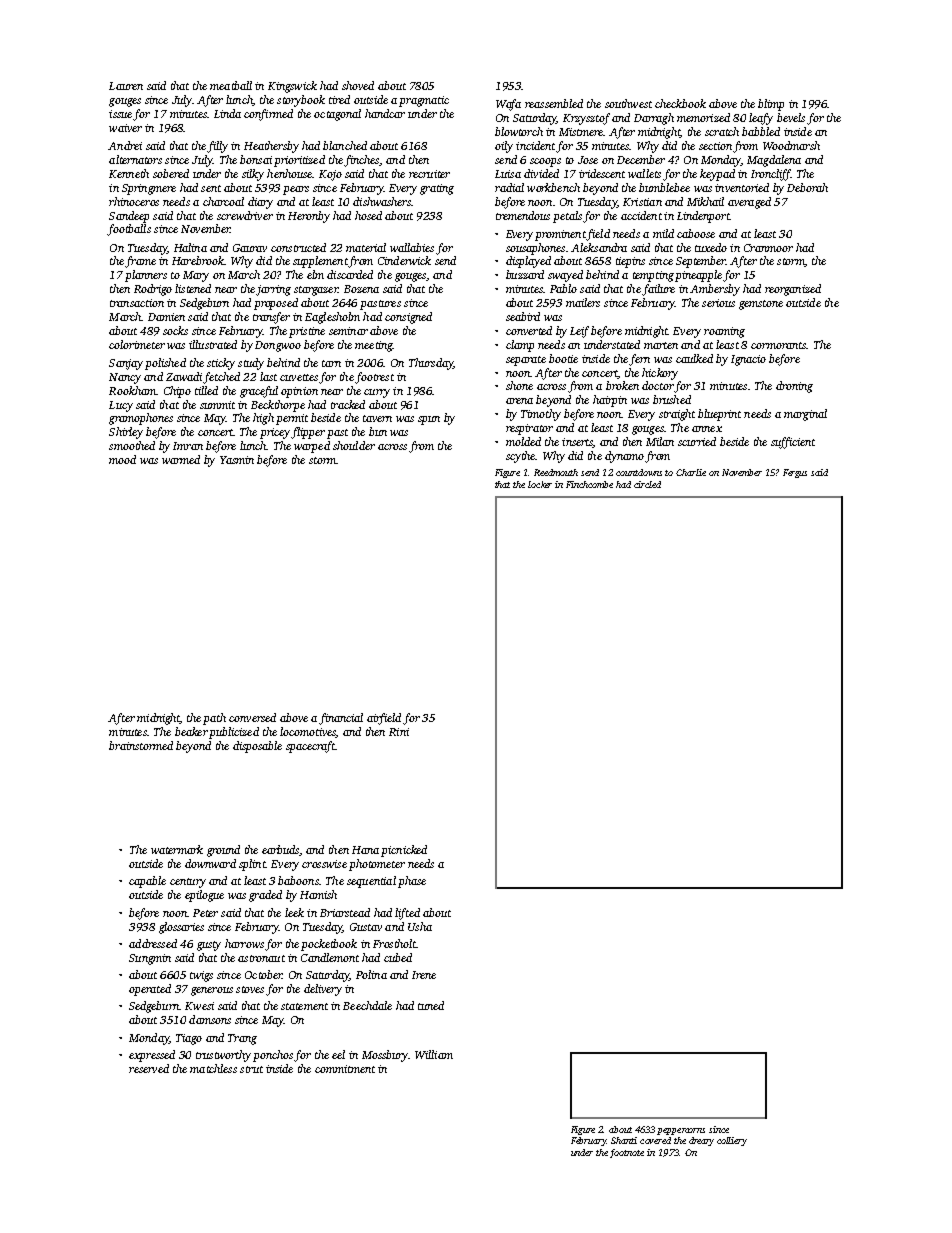 This screenshot has height=1233, width=952. Describe the element at coordinates (647, 484) in the screenshot. I see `circled` at that location.
